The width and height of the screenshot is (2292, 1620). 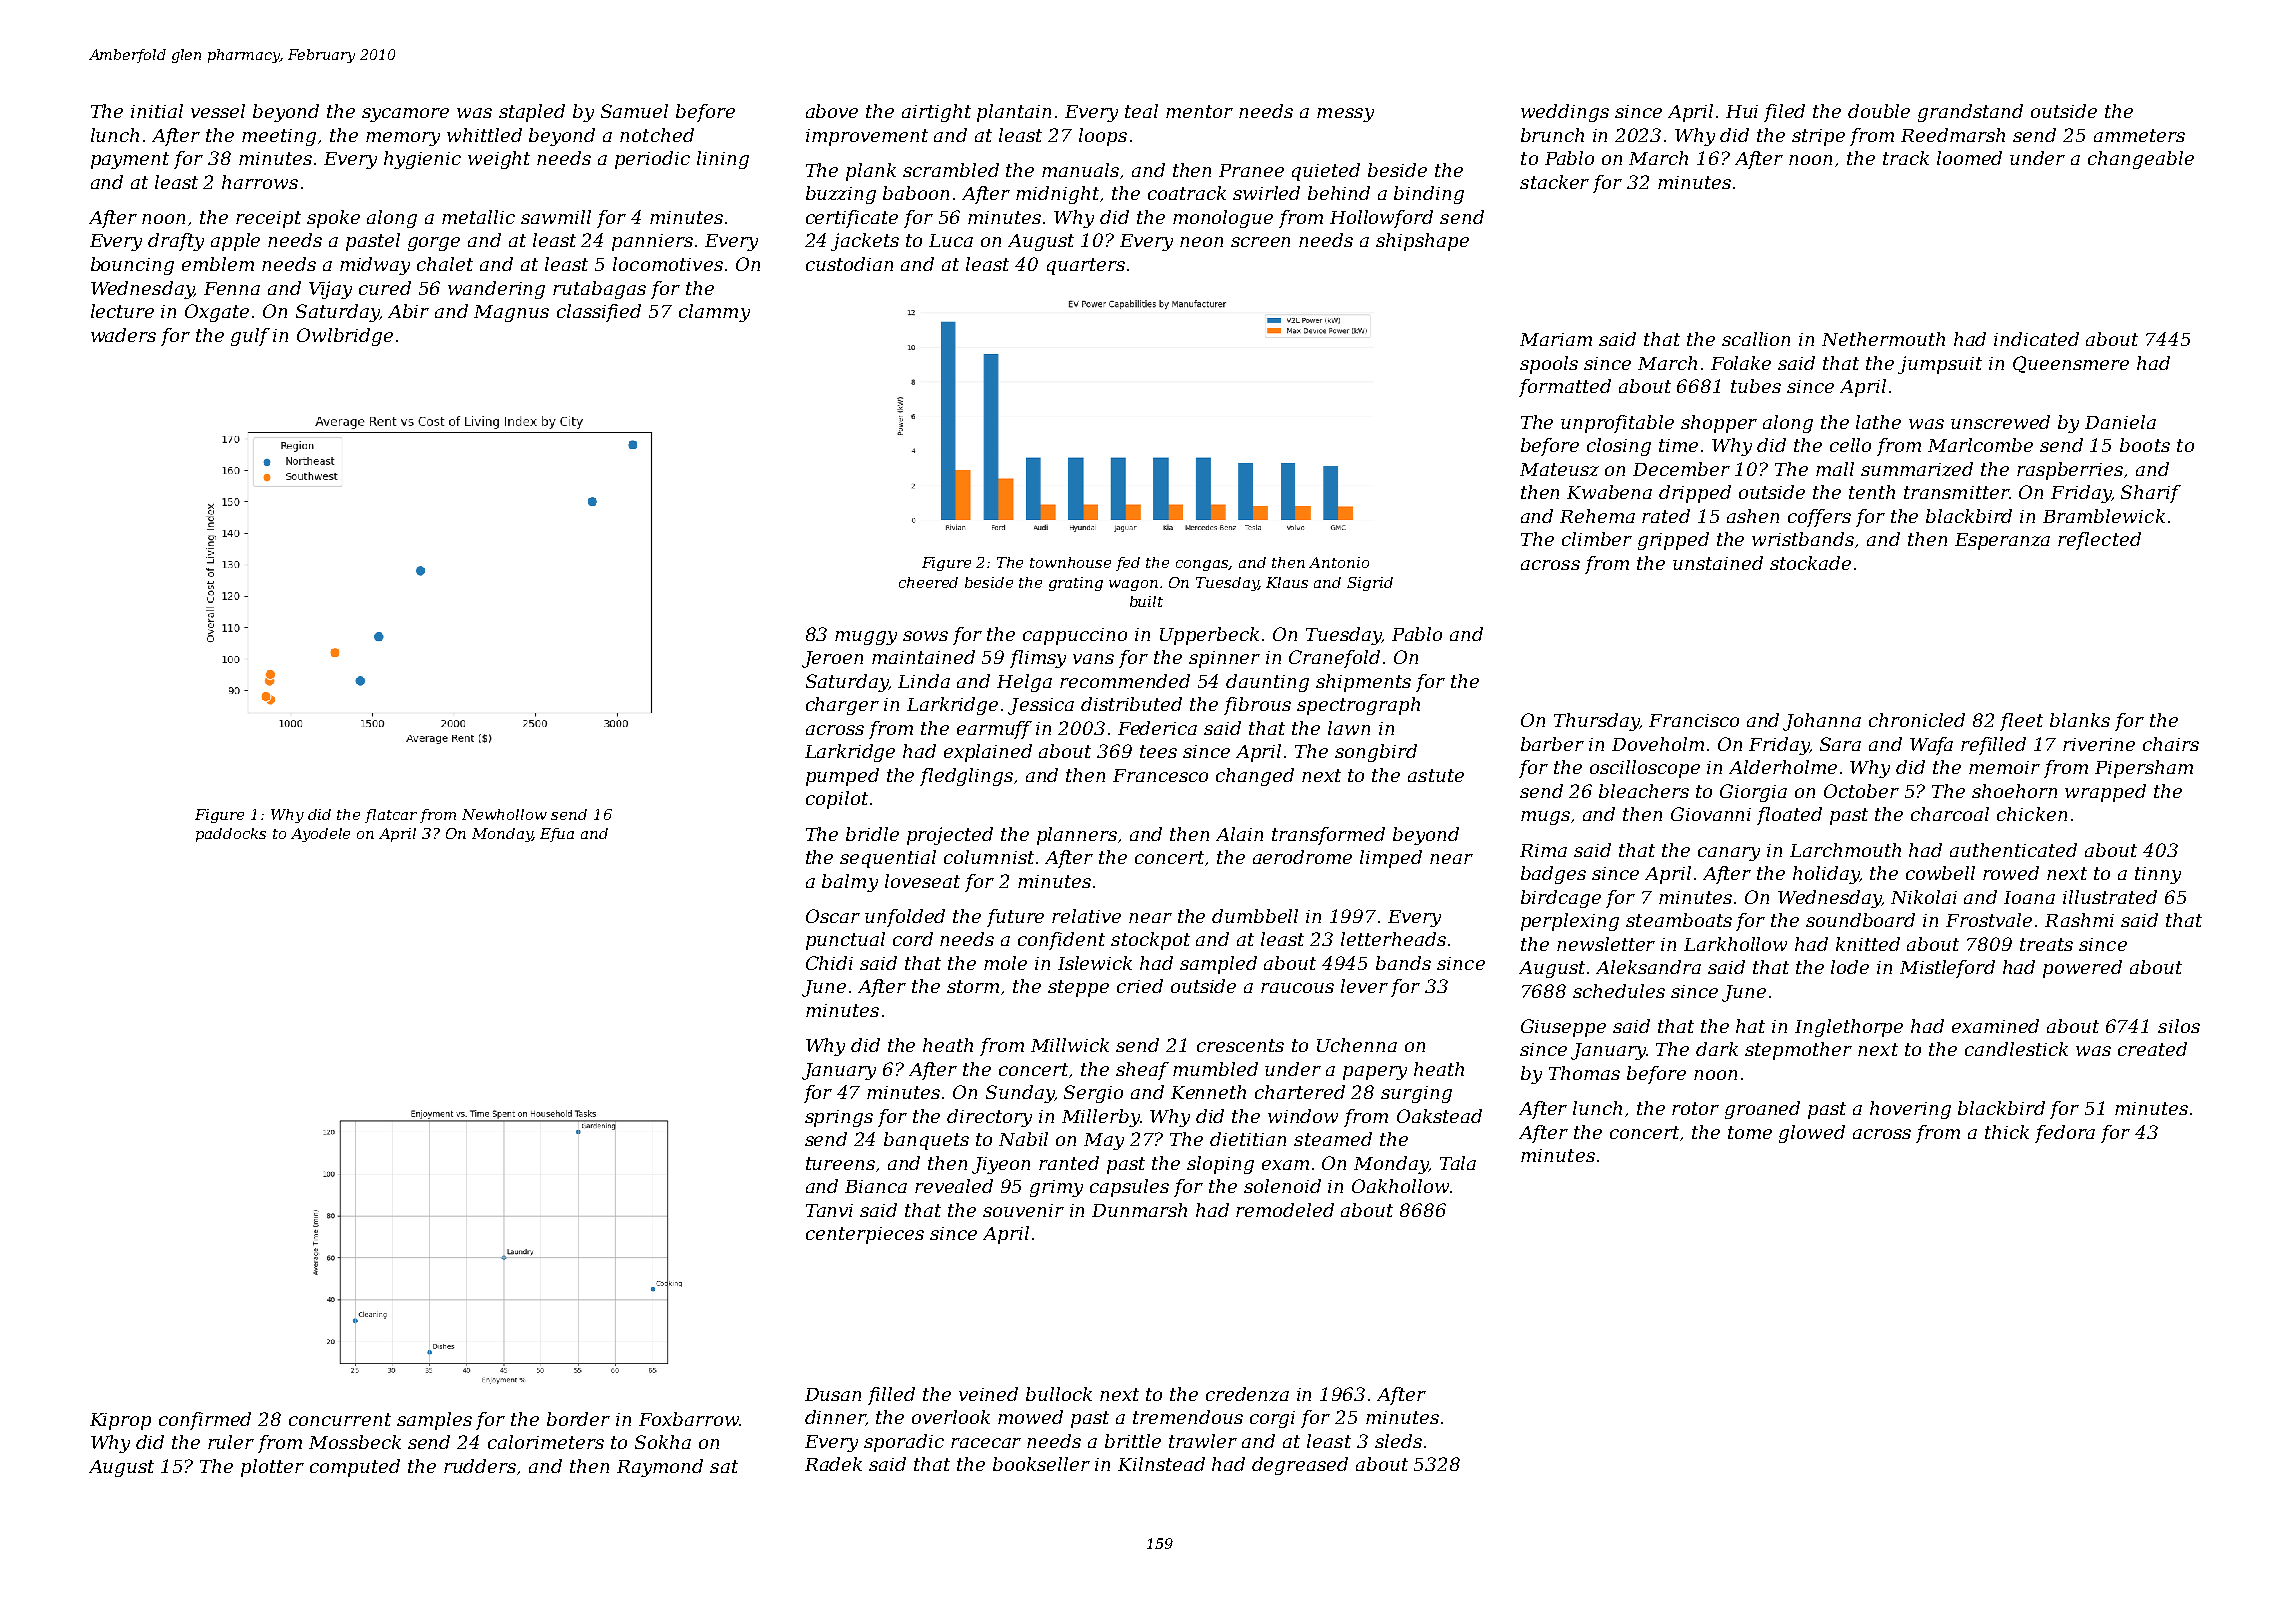 What do you see at coordinates (839, 1118) in the screenshot?
I see `springs` at bounding box center [839, 1118].
